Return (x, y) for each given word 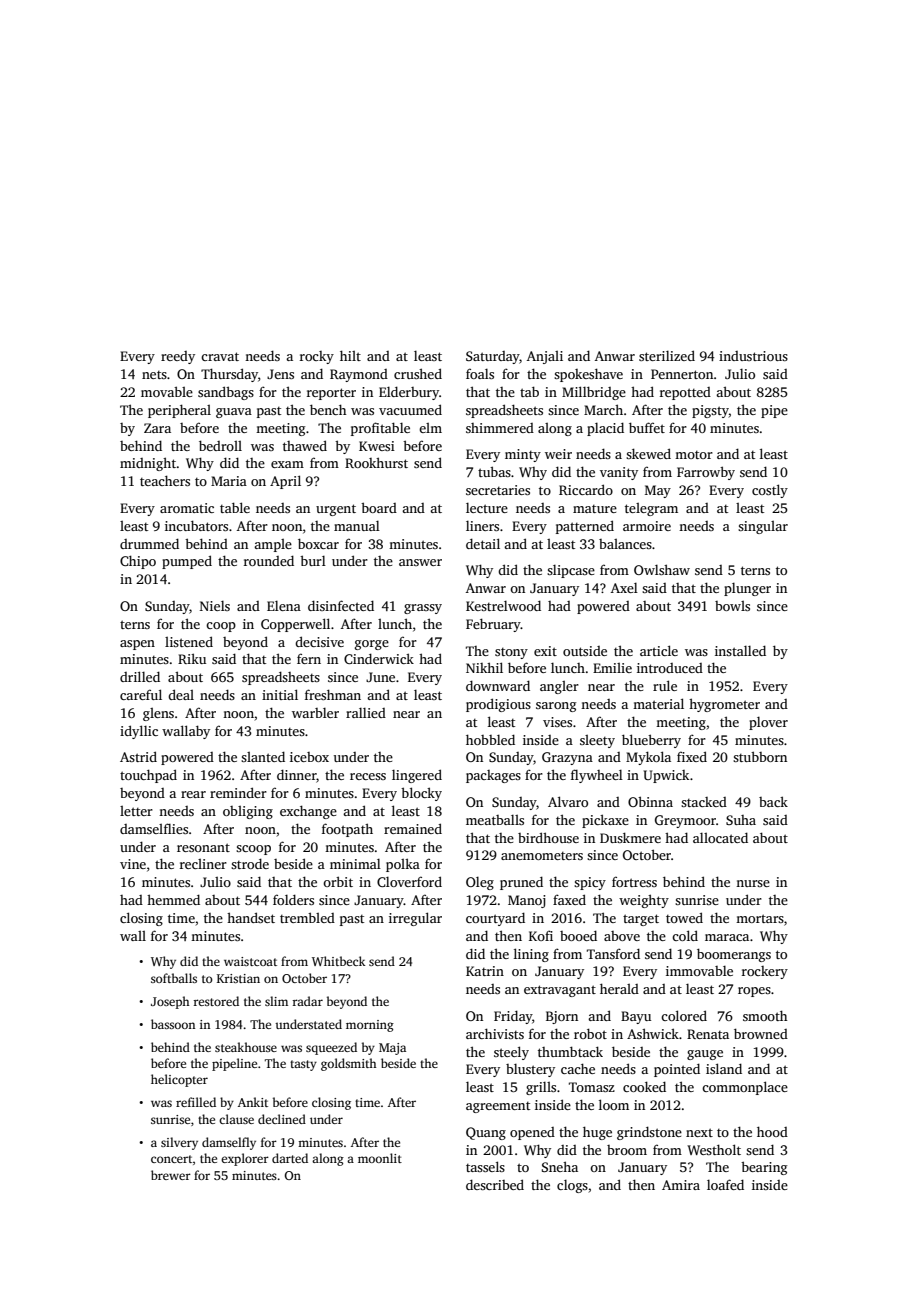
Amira (681, 1185)
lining (531, 955)
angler (559, 687)
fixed (692, 756)
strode (250, 863)
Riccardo (586, 489)
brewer (171, 1175)
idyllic (139, 732)
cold (685, 935)
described (495, 1184)
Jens (280, 374)
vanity (619, 473)
